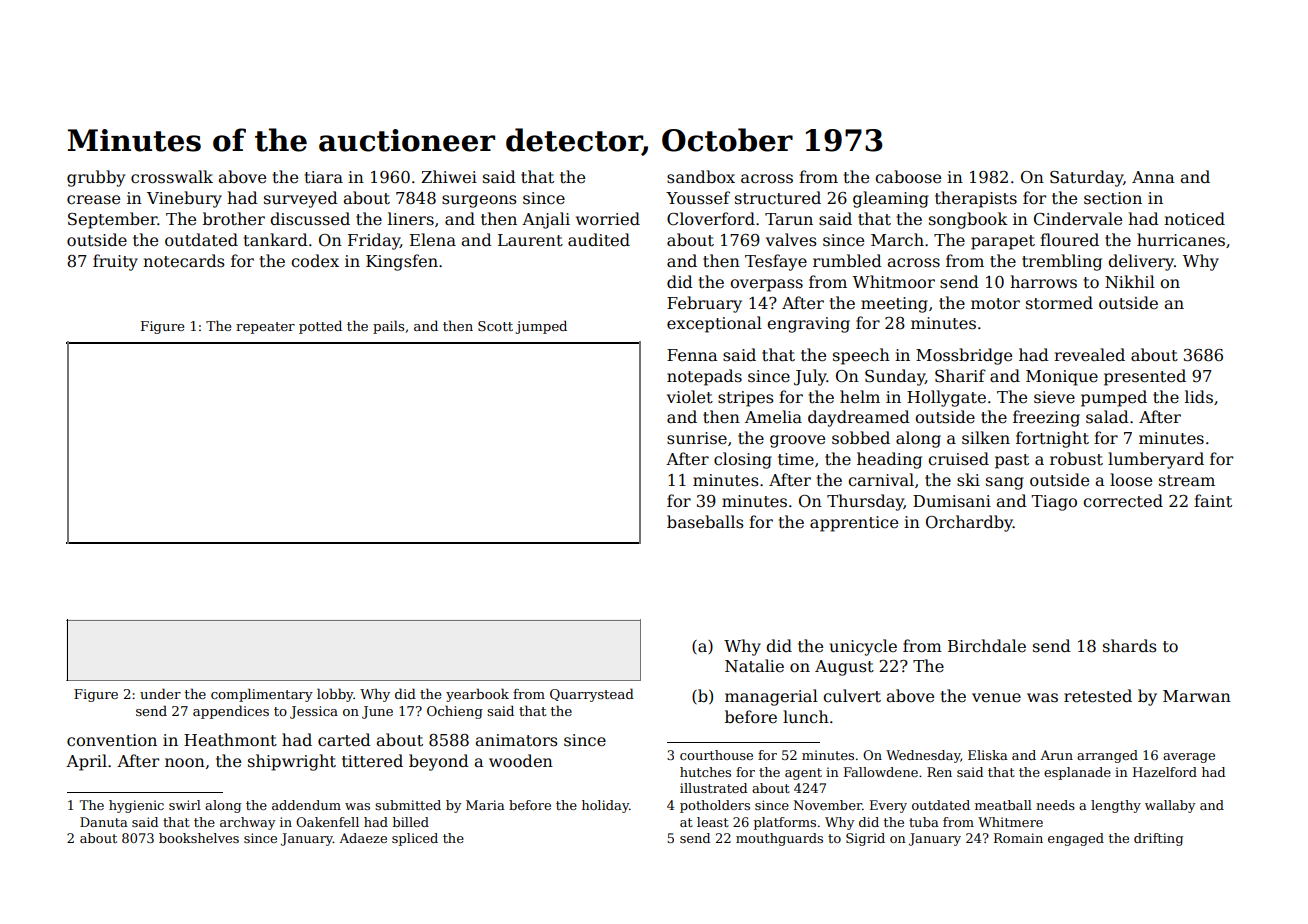 This image has height=924, width=1308. What do you see at coordinates (854, 524) in the image?
I see `apprentice` at bounding box center [854, 524].
